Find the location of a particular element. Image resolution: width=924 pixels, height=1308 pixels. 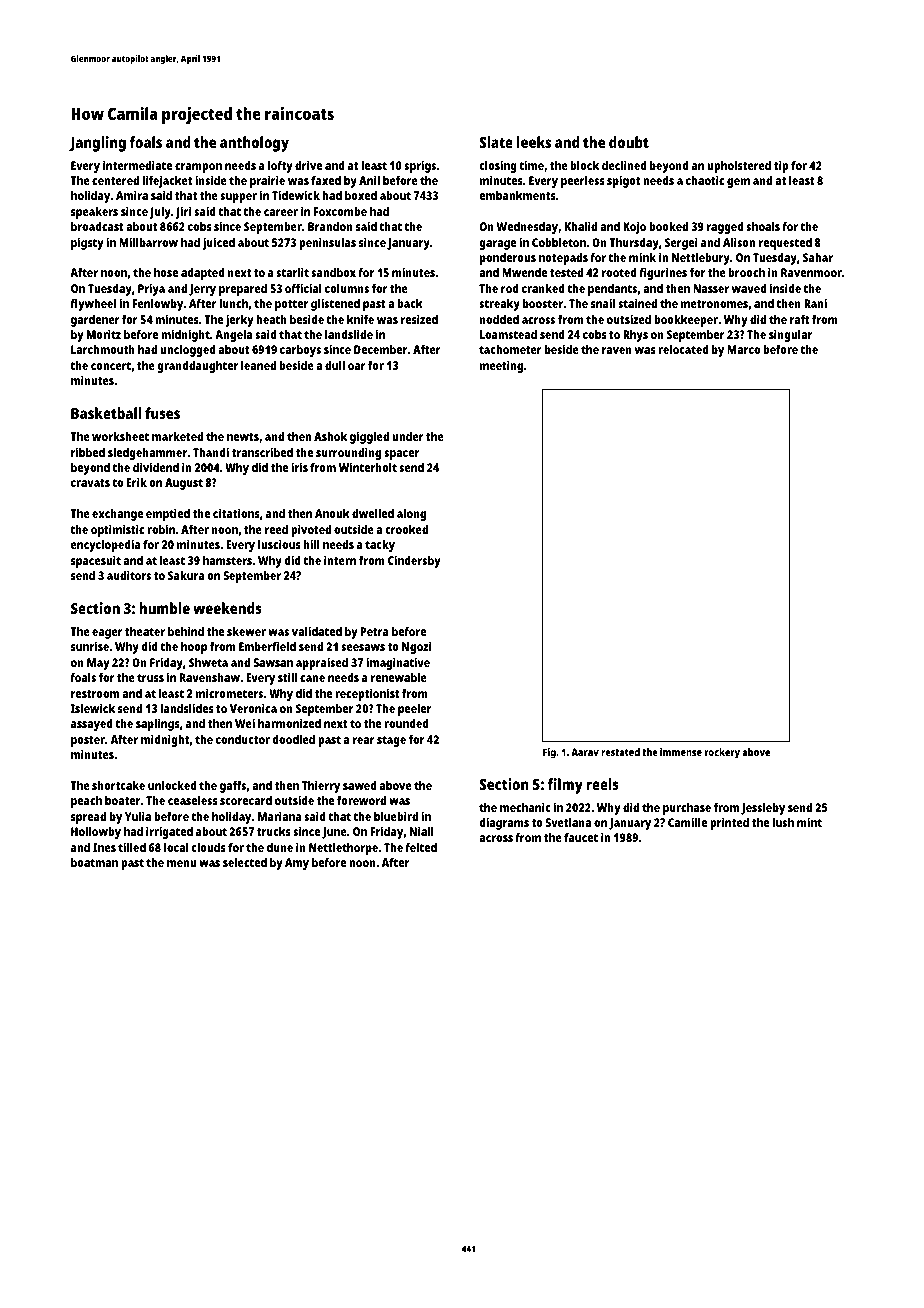

marketed is located at coordinates (177, 436).
